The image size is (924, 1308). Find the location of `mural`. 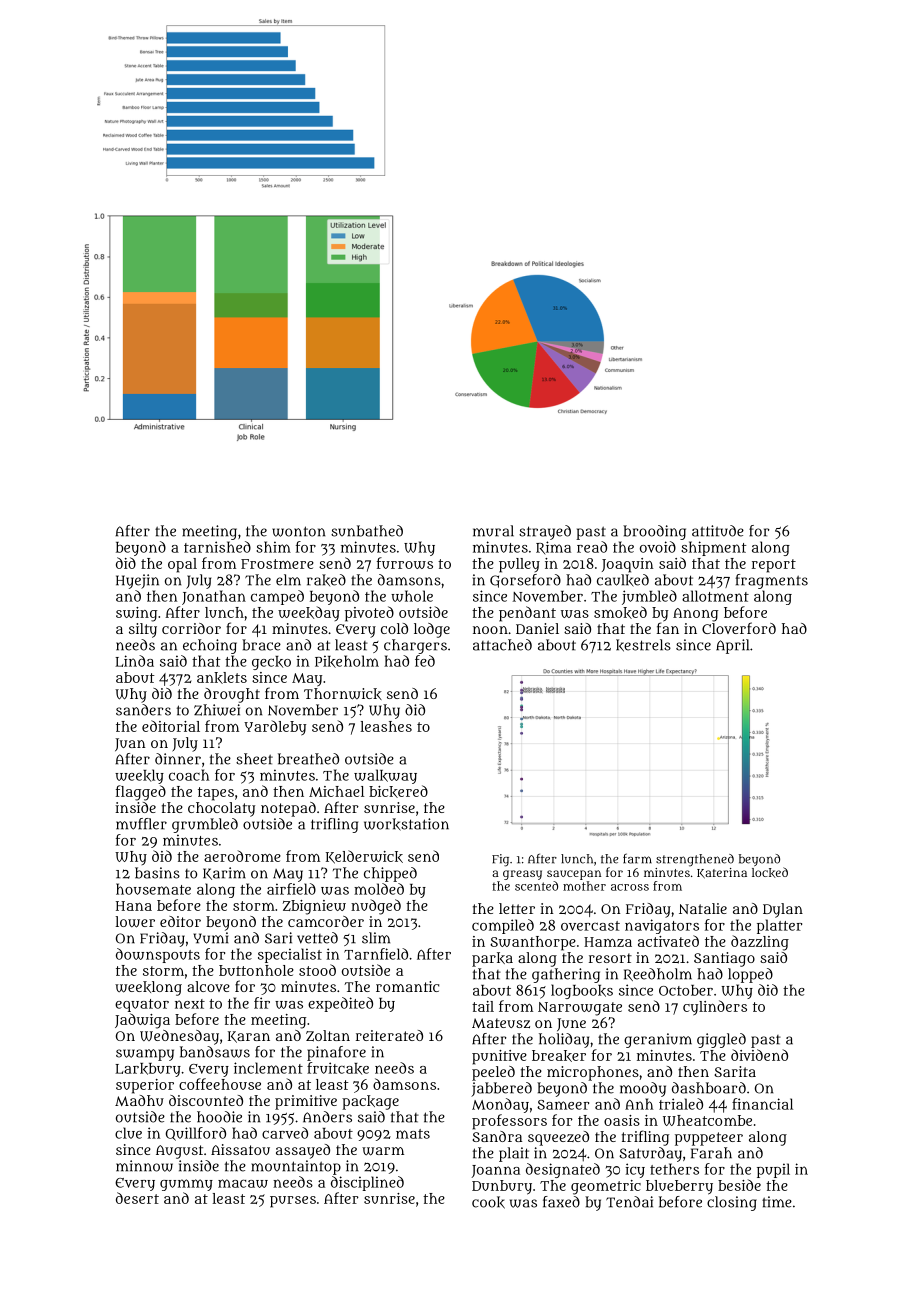

mural is located at coordinates (493, 531).
